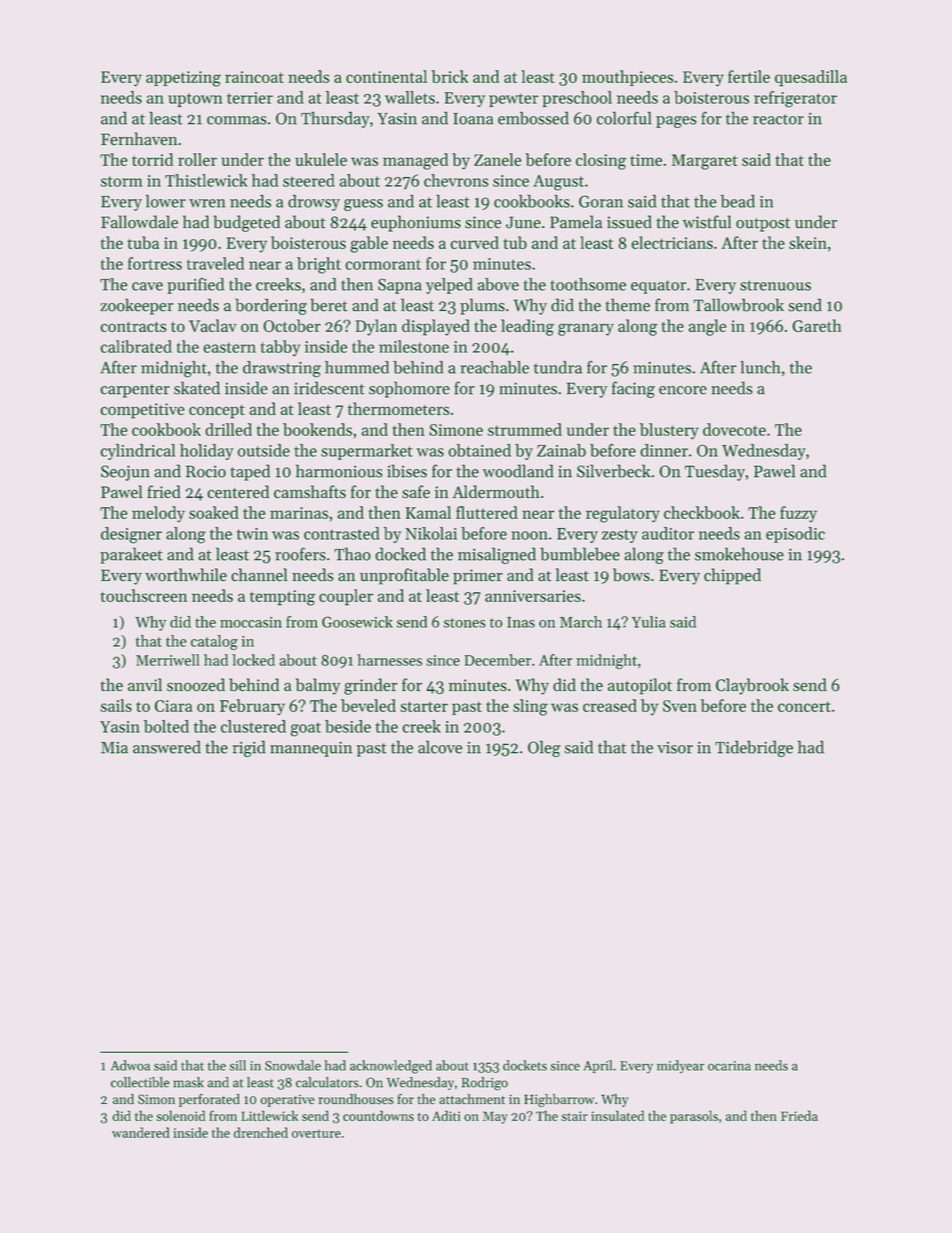 The height and width of the screenshot is (1233, 952). I want to click on Mia, so click(114, 748).
